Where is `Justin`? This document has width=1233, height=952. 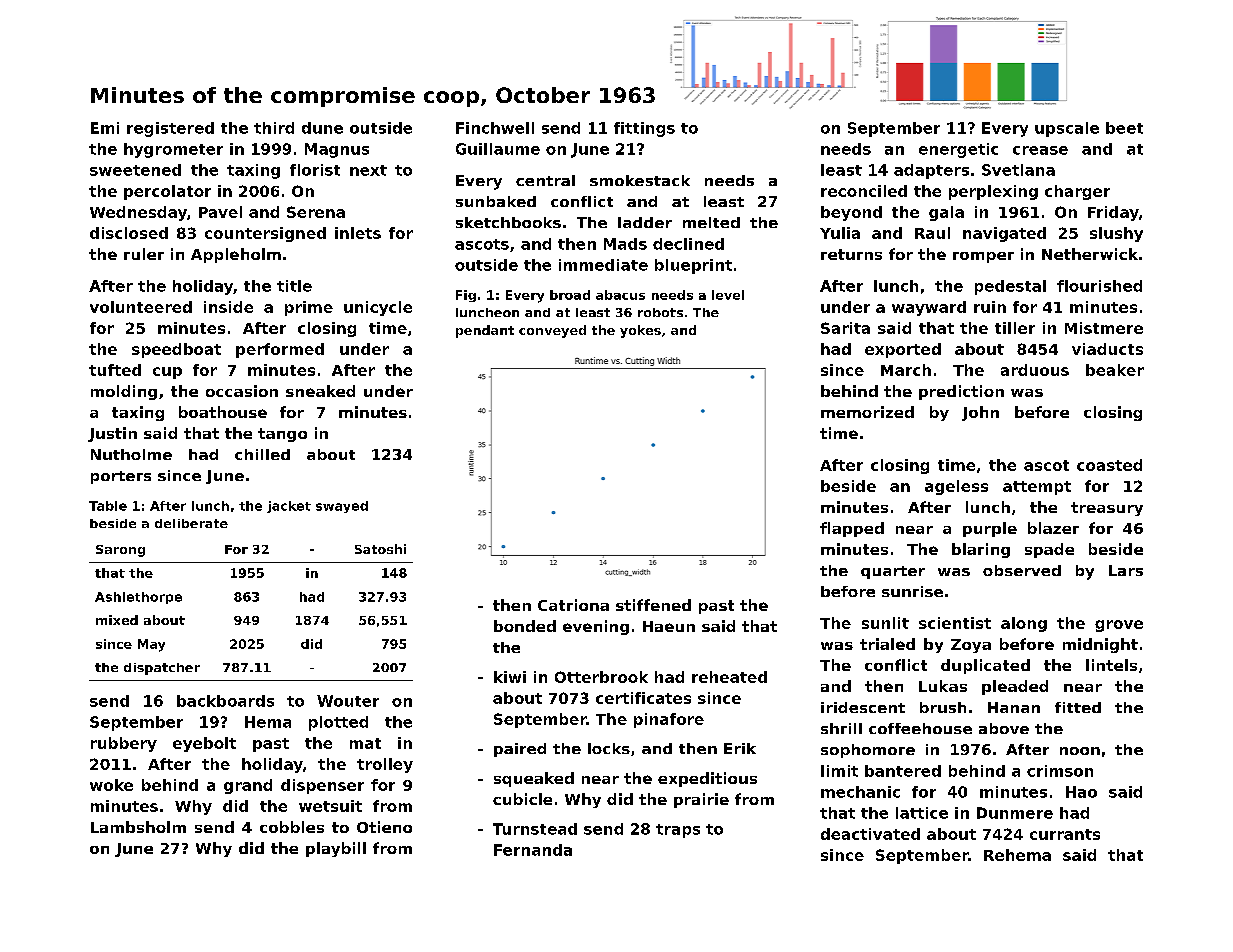
Justin is located at coordinates (112, 434).
